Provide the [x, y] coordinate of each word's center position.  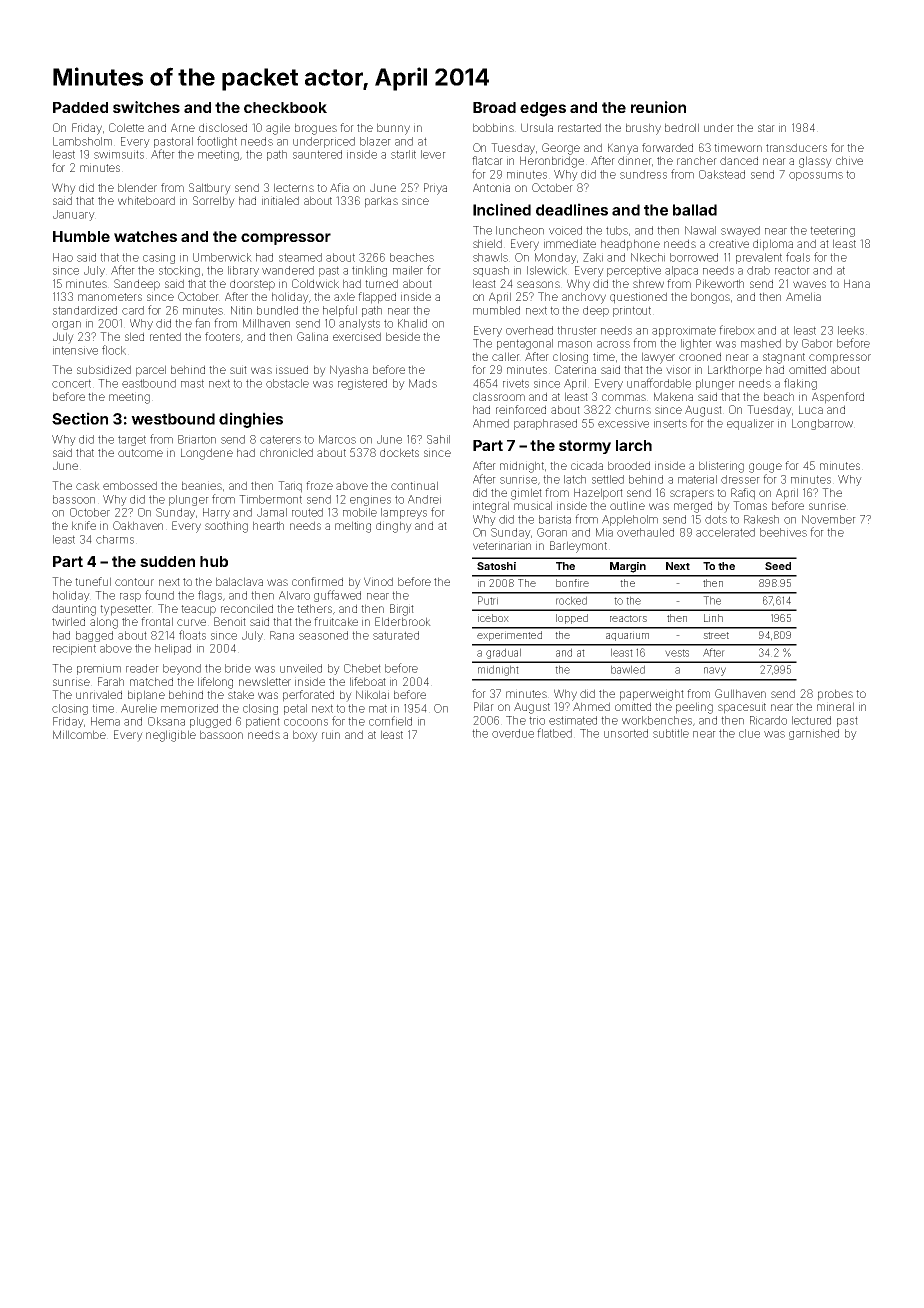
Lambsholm [82, 141]
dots [716, 519]
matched [151, 681]
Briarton [197, 439]
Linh [713, 618]
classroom [499, 396]
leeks [851, 330]
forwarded [667, 147]
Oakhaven [138, 525]
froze [319, 485]
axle [344, 296]
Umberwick [222, 257]
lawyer [658, 358]
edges [543, 109]
